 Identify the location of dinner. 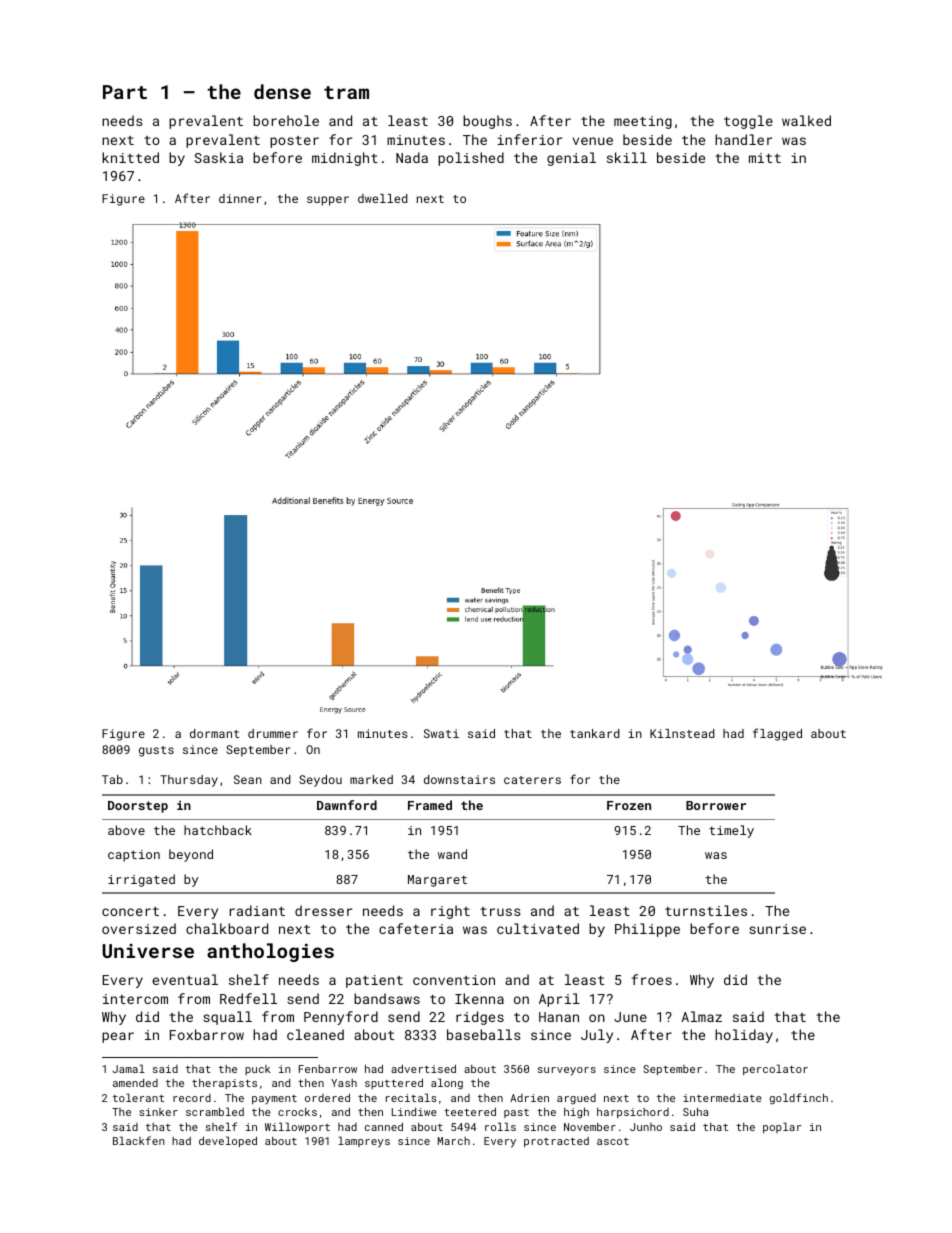
(240, 198).
